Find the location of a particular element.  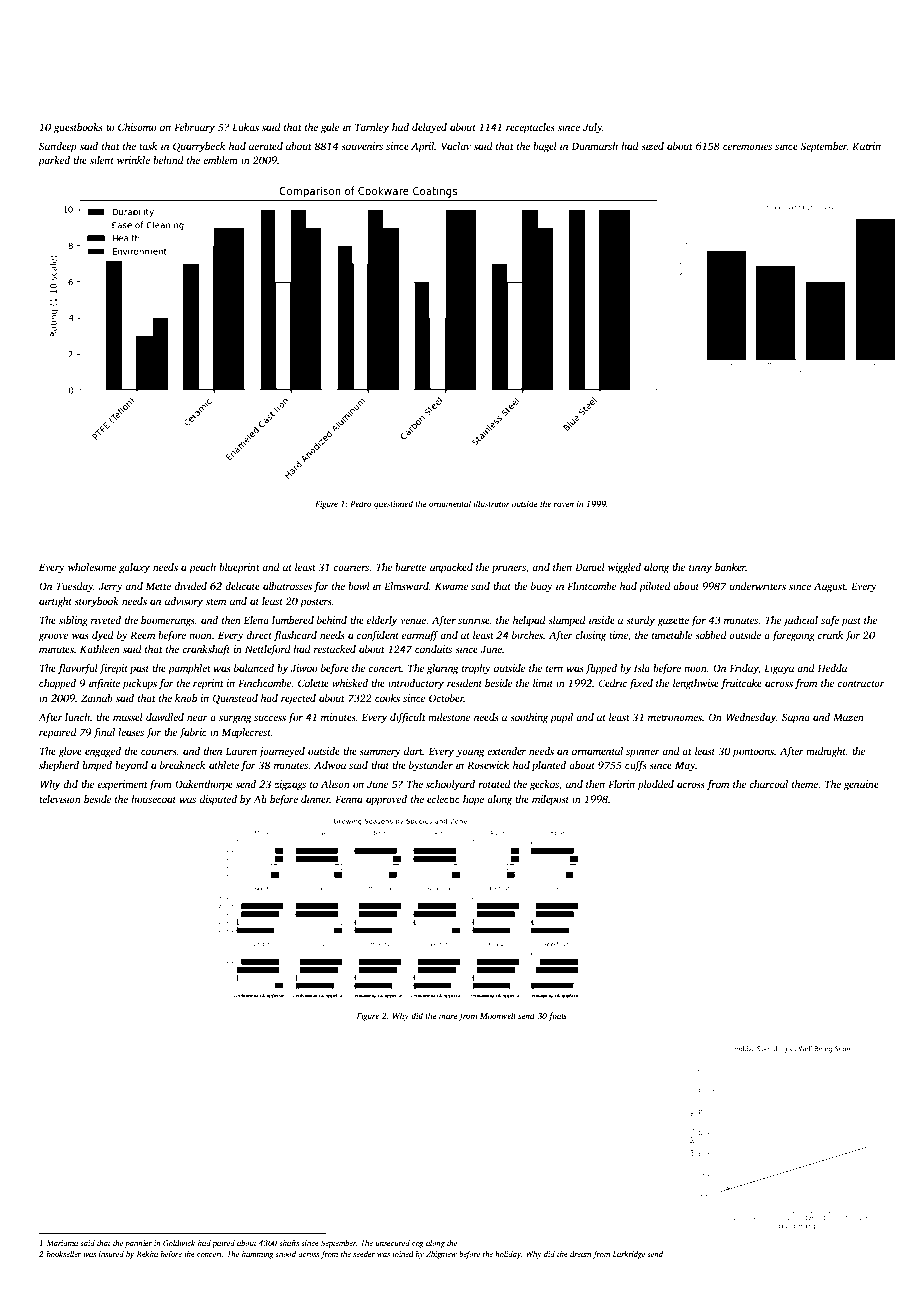

guestbooks is located at coordinates (78, 128).
